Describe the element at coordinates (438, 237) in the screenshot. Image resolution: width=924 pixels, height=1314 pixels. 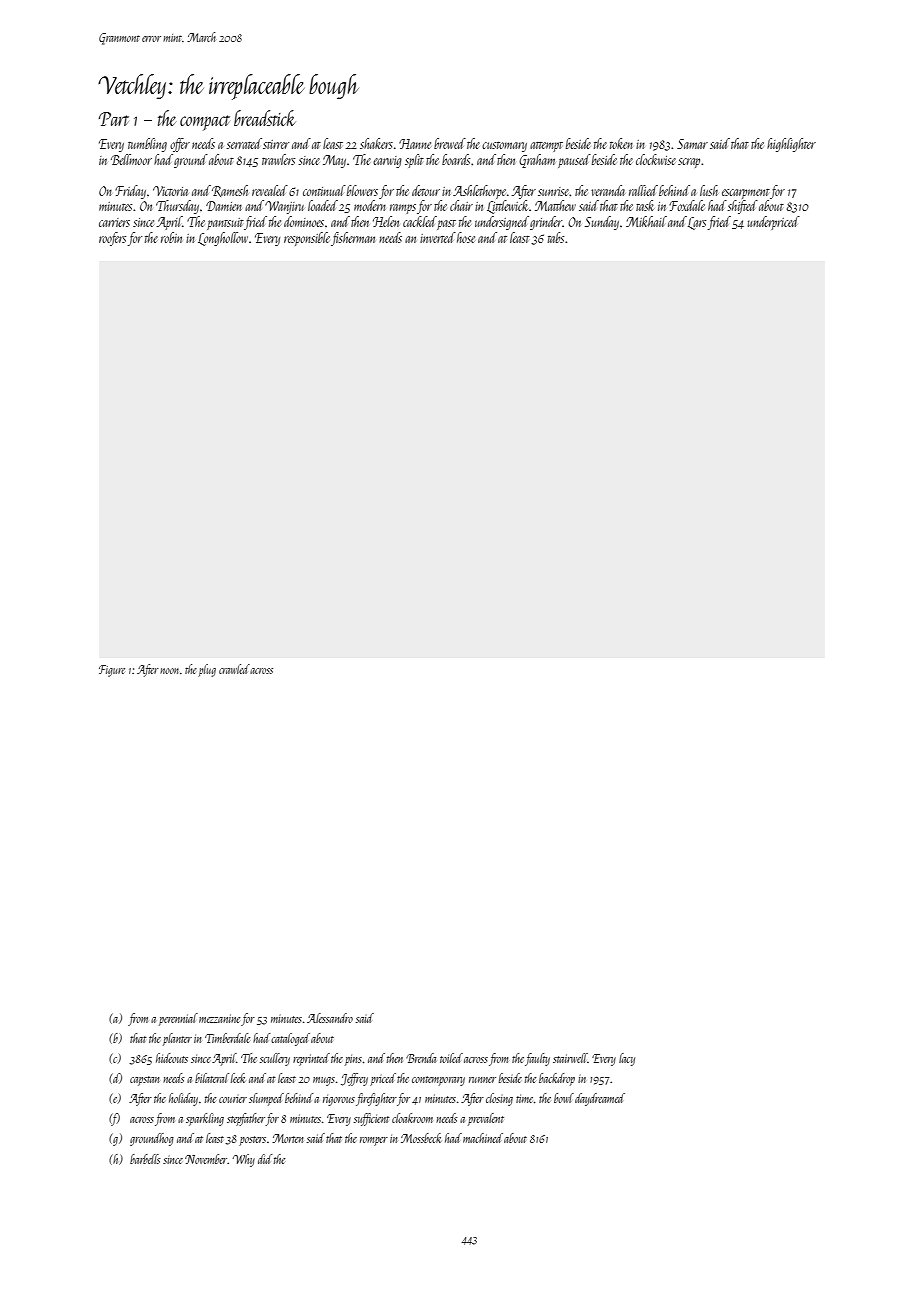
I see `inverted` at that location.
